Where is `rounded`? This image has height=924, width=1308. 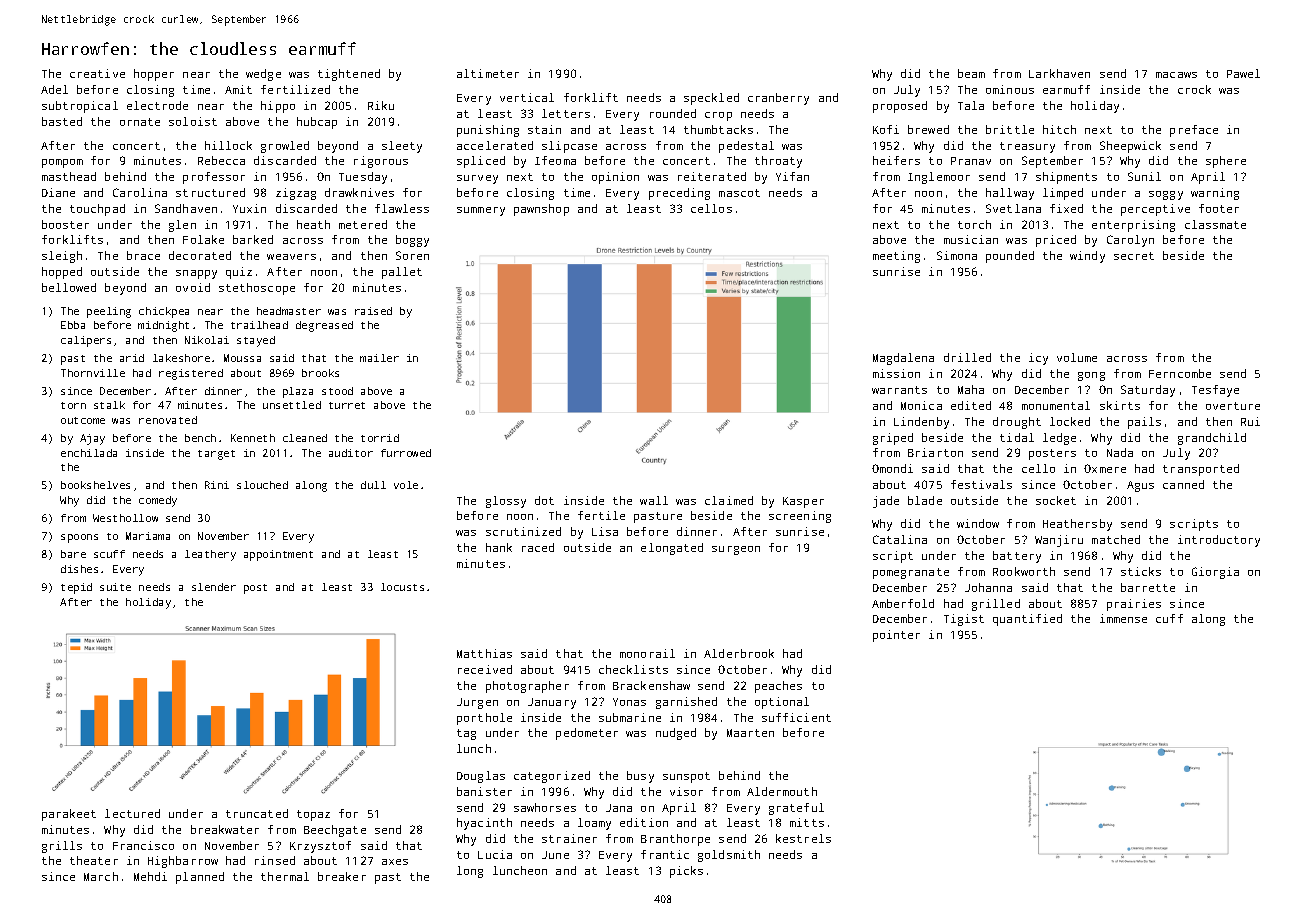
rounded is located at coordinates (673, 113).
